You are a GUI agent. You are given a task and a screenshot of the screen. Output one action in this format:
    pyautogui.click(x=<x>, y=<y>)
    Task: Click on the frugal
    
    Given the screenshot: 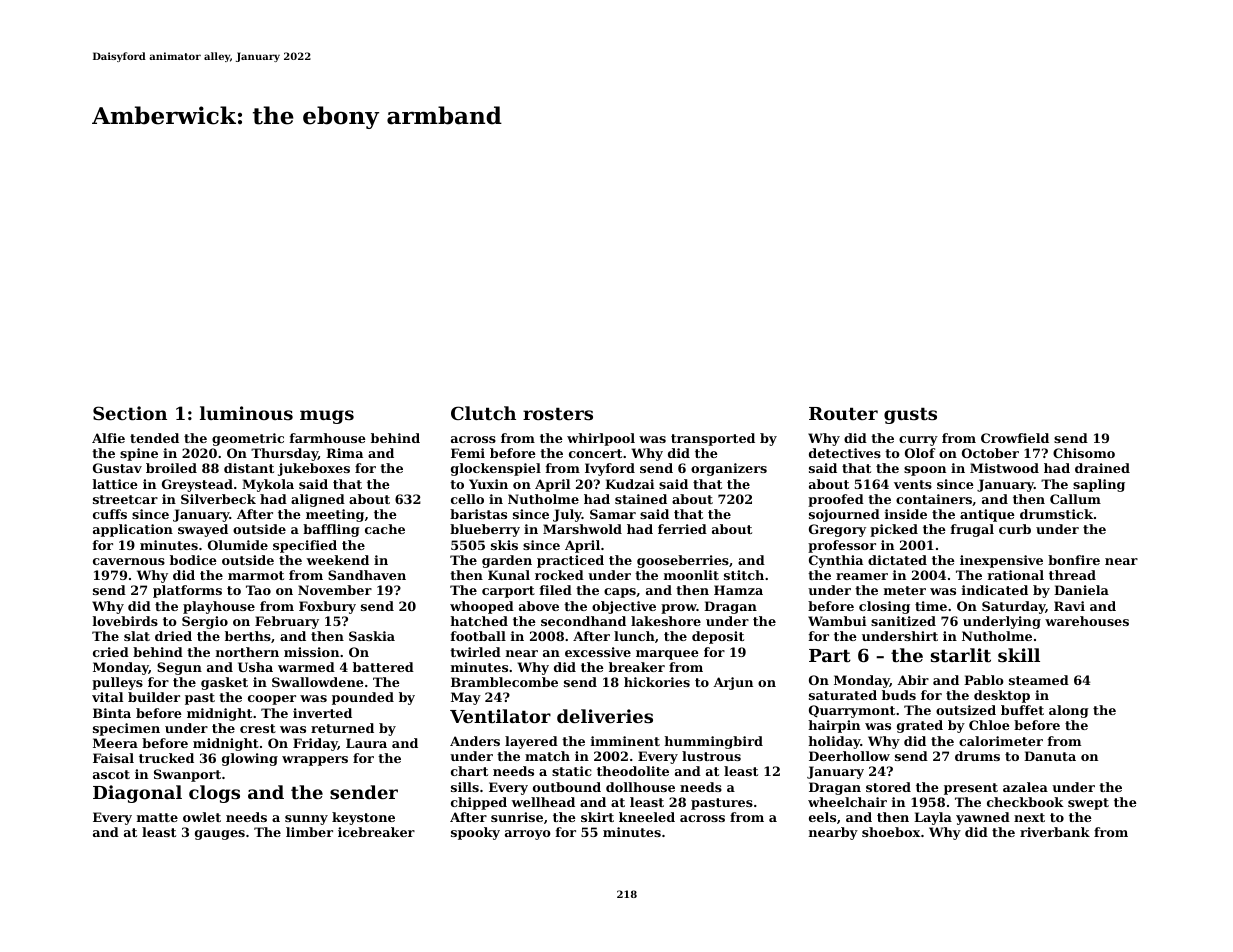 What is the action you would take?
    pyautogui.click(x=972, y=530)
